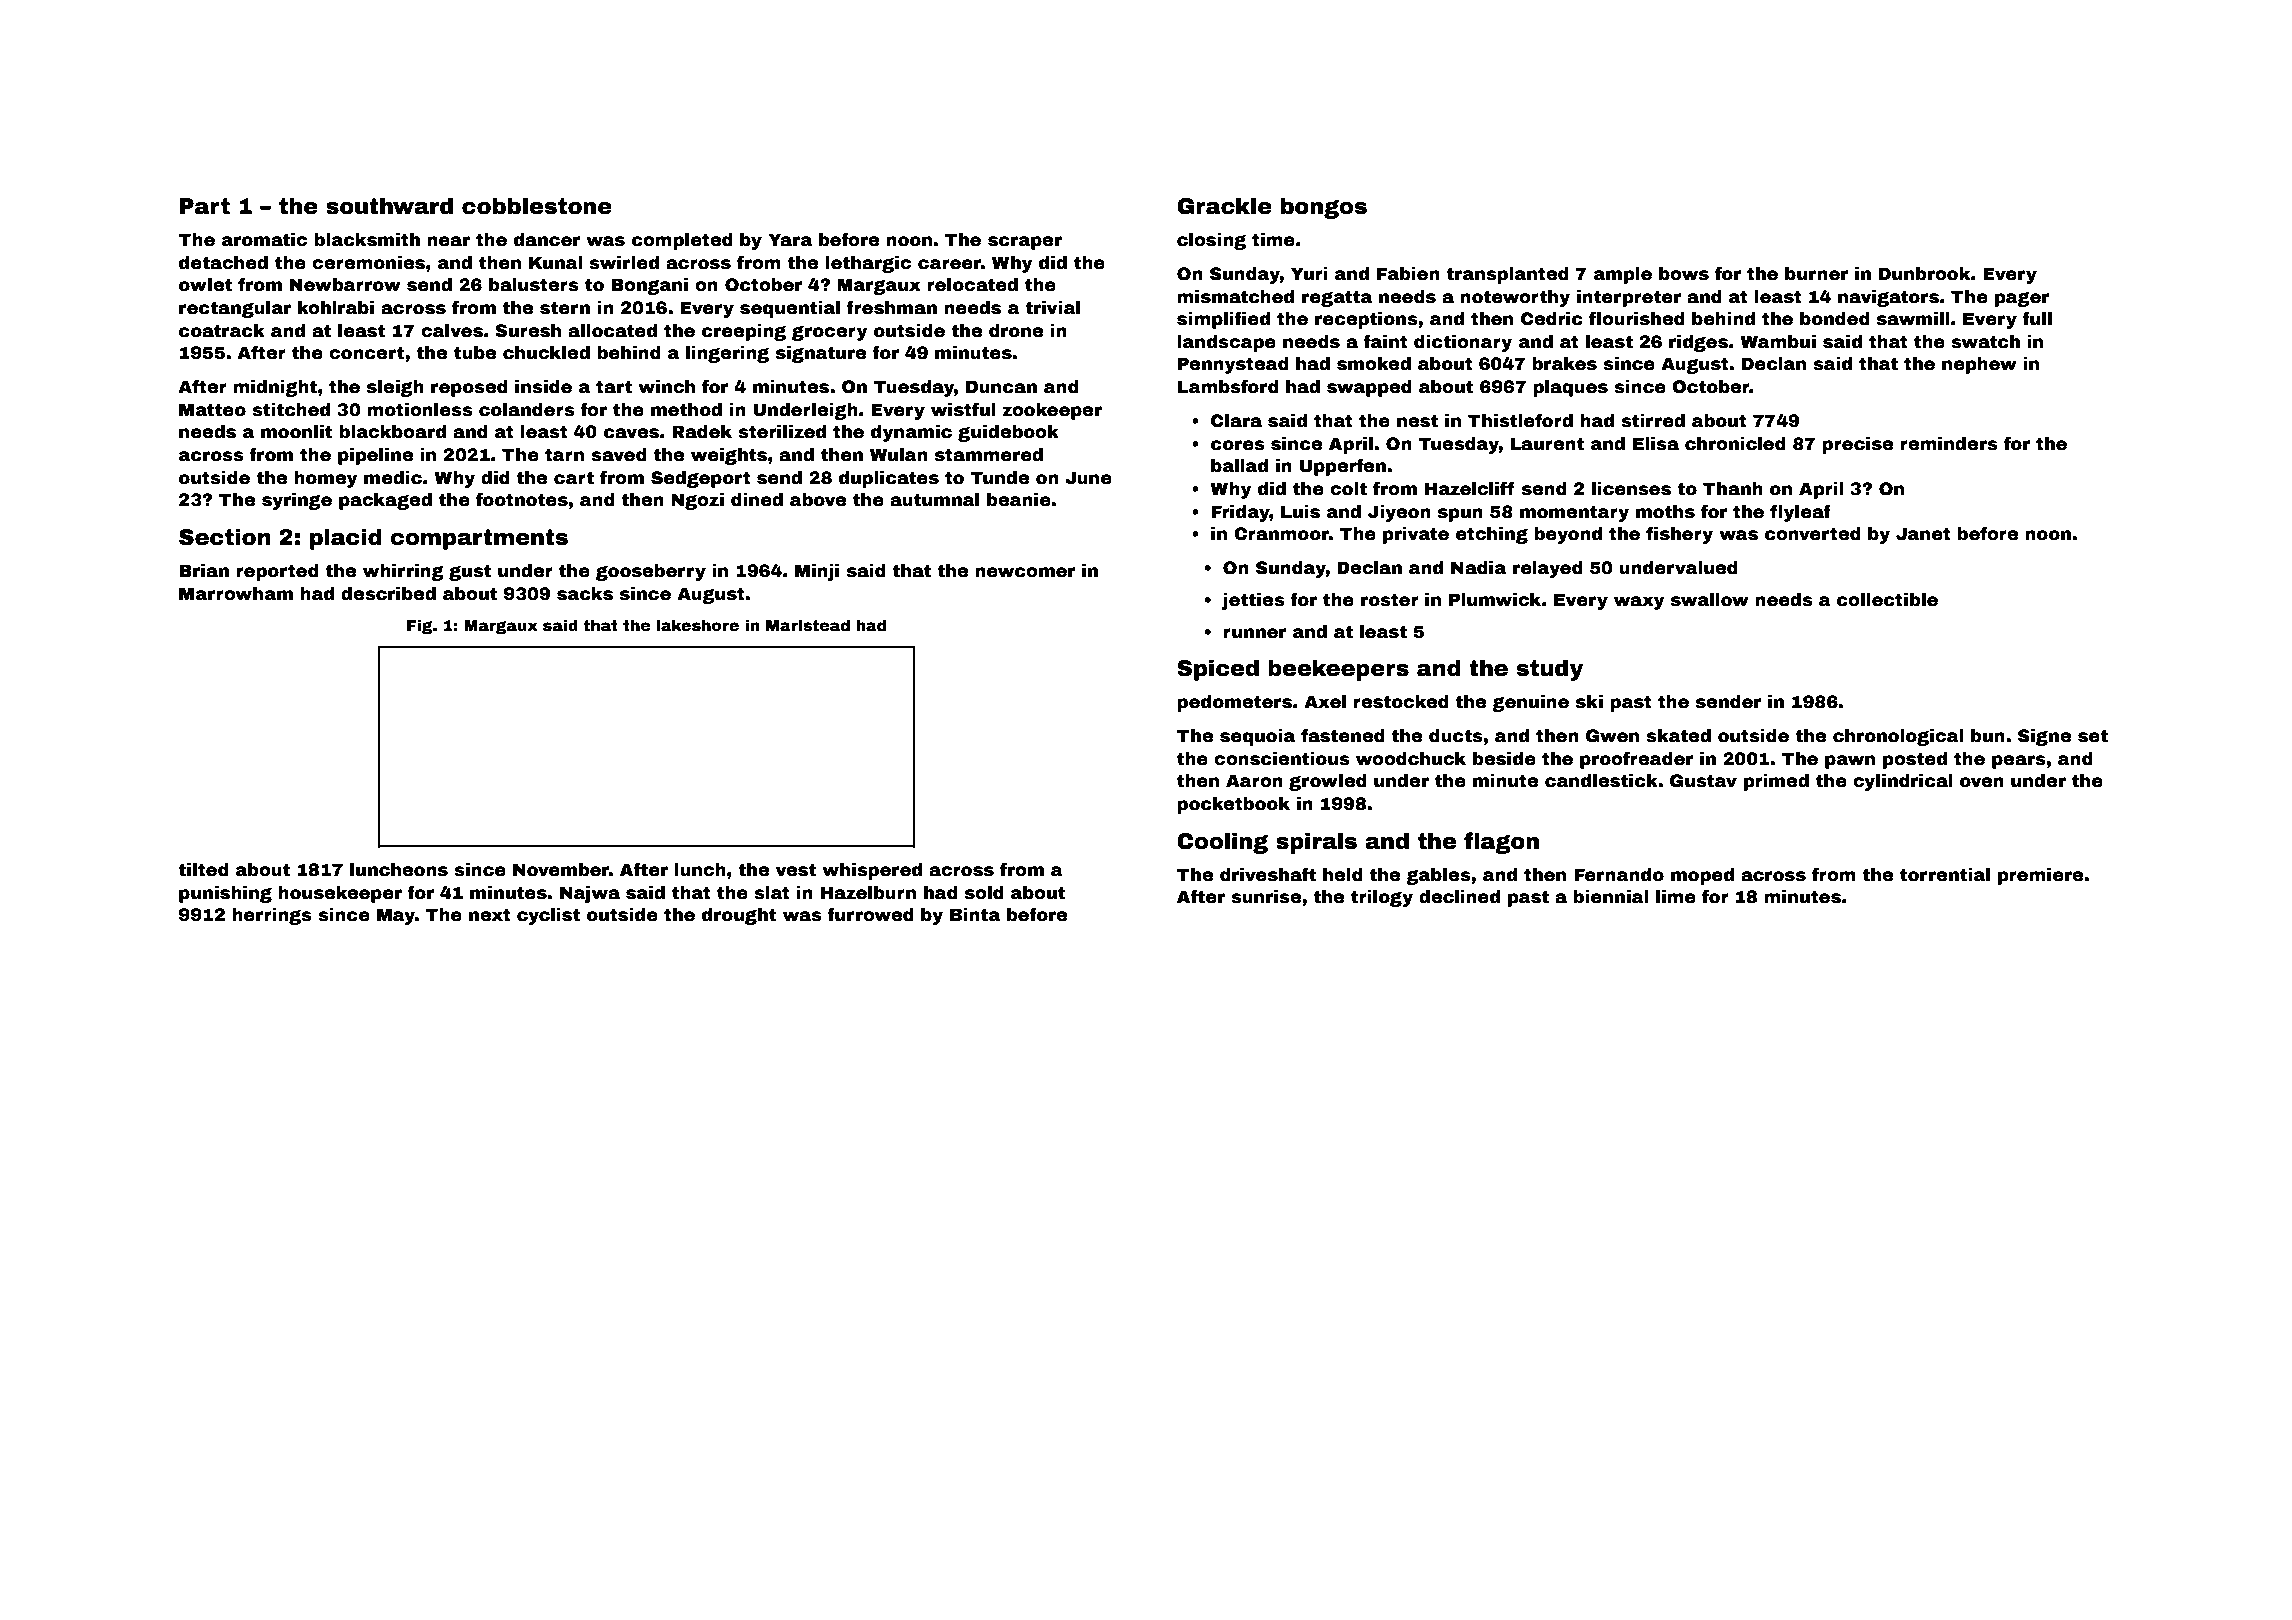 This page has height=1620, width=2292. What do you see at coordinates (1702, 876) in the page?
I see `moped` at bounding box center [1702, 876].
